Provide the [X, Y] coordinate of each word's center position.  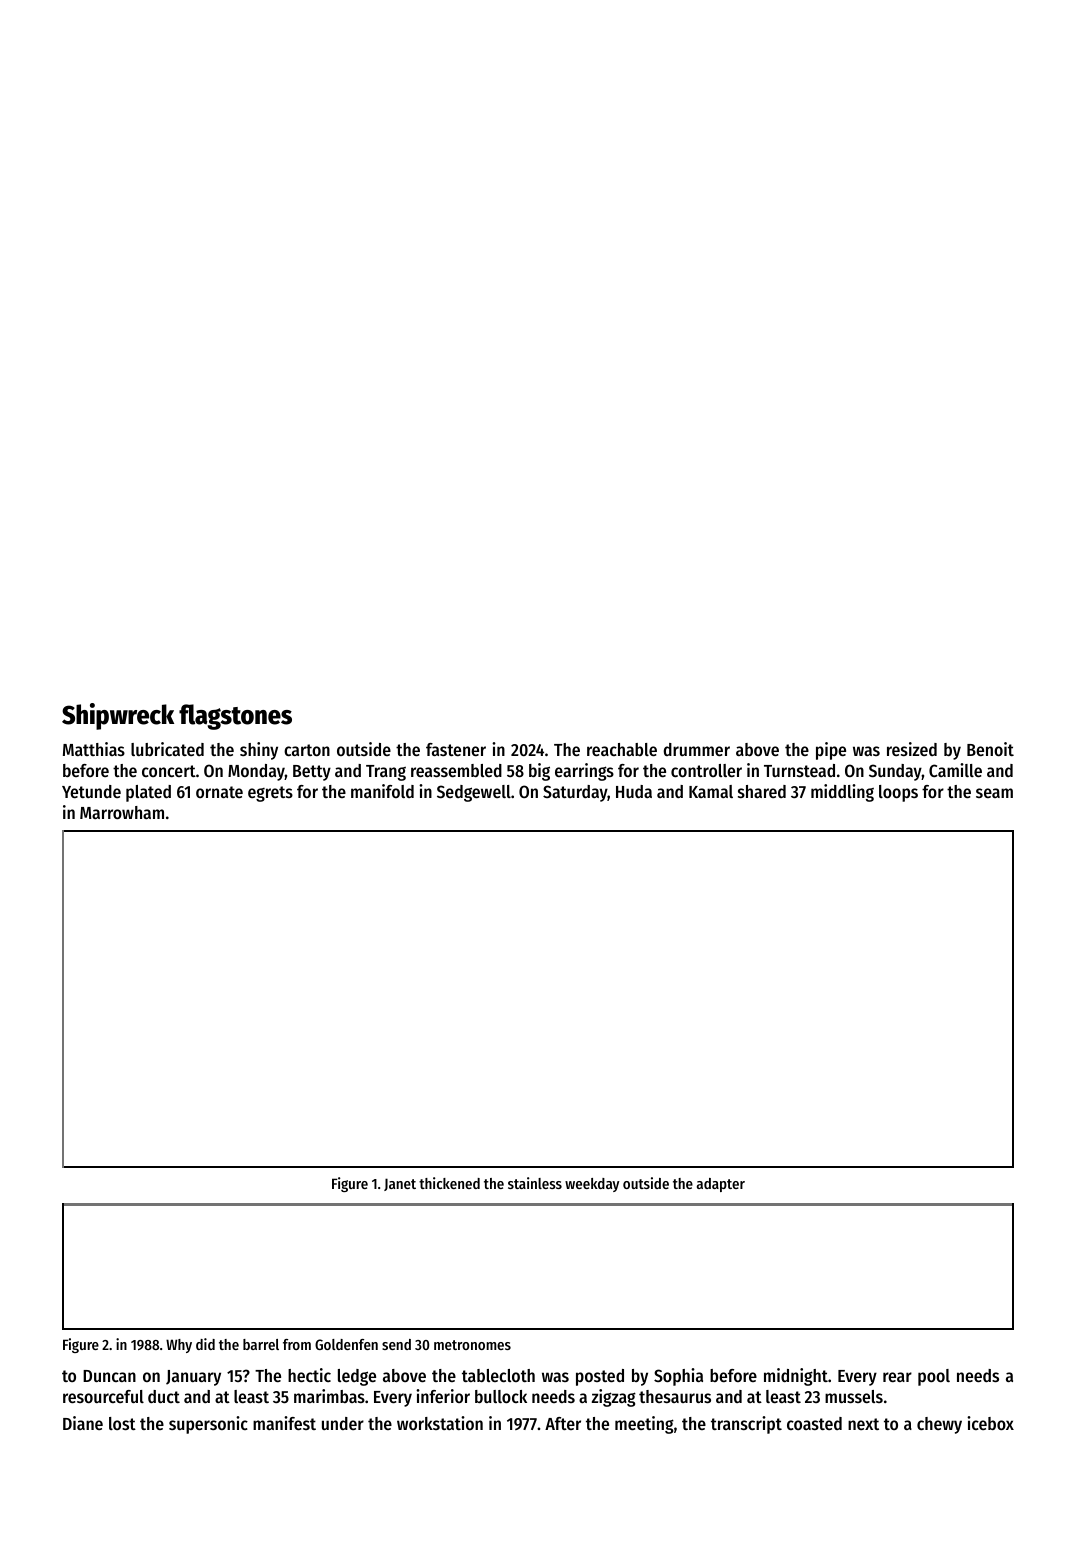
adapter [721, 1185]
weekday [592, 1185]
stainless [535, 1183]
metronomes [472, 1345]
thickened [449, 1183]
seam [994, 793]
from [297, 1344]
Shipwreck [118, 716]
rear [897, 1377]
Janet [400, 1184]
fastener [456, 749]
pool [934, 1377]
